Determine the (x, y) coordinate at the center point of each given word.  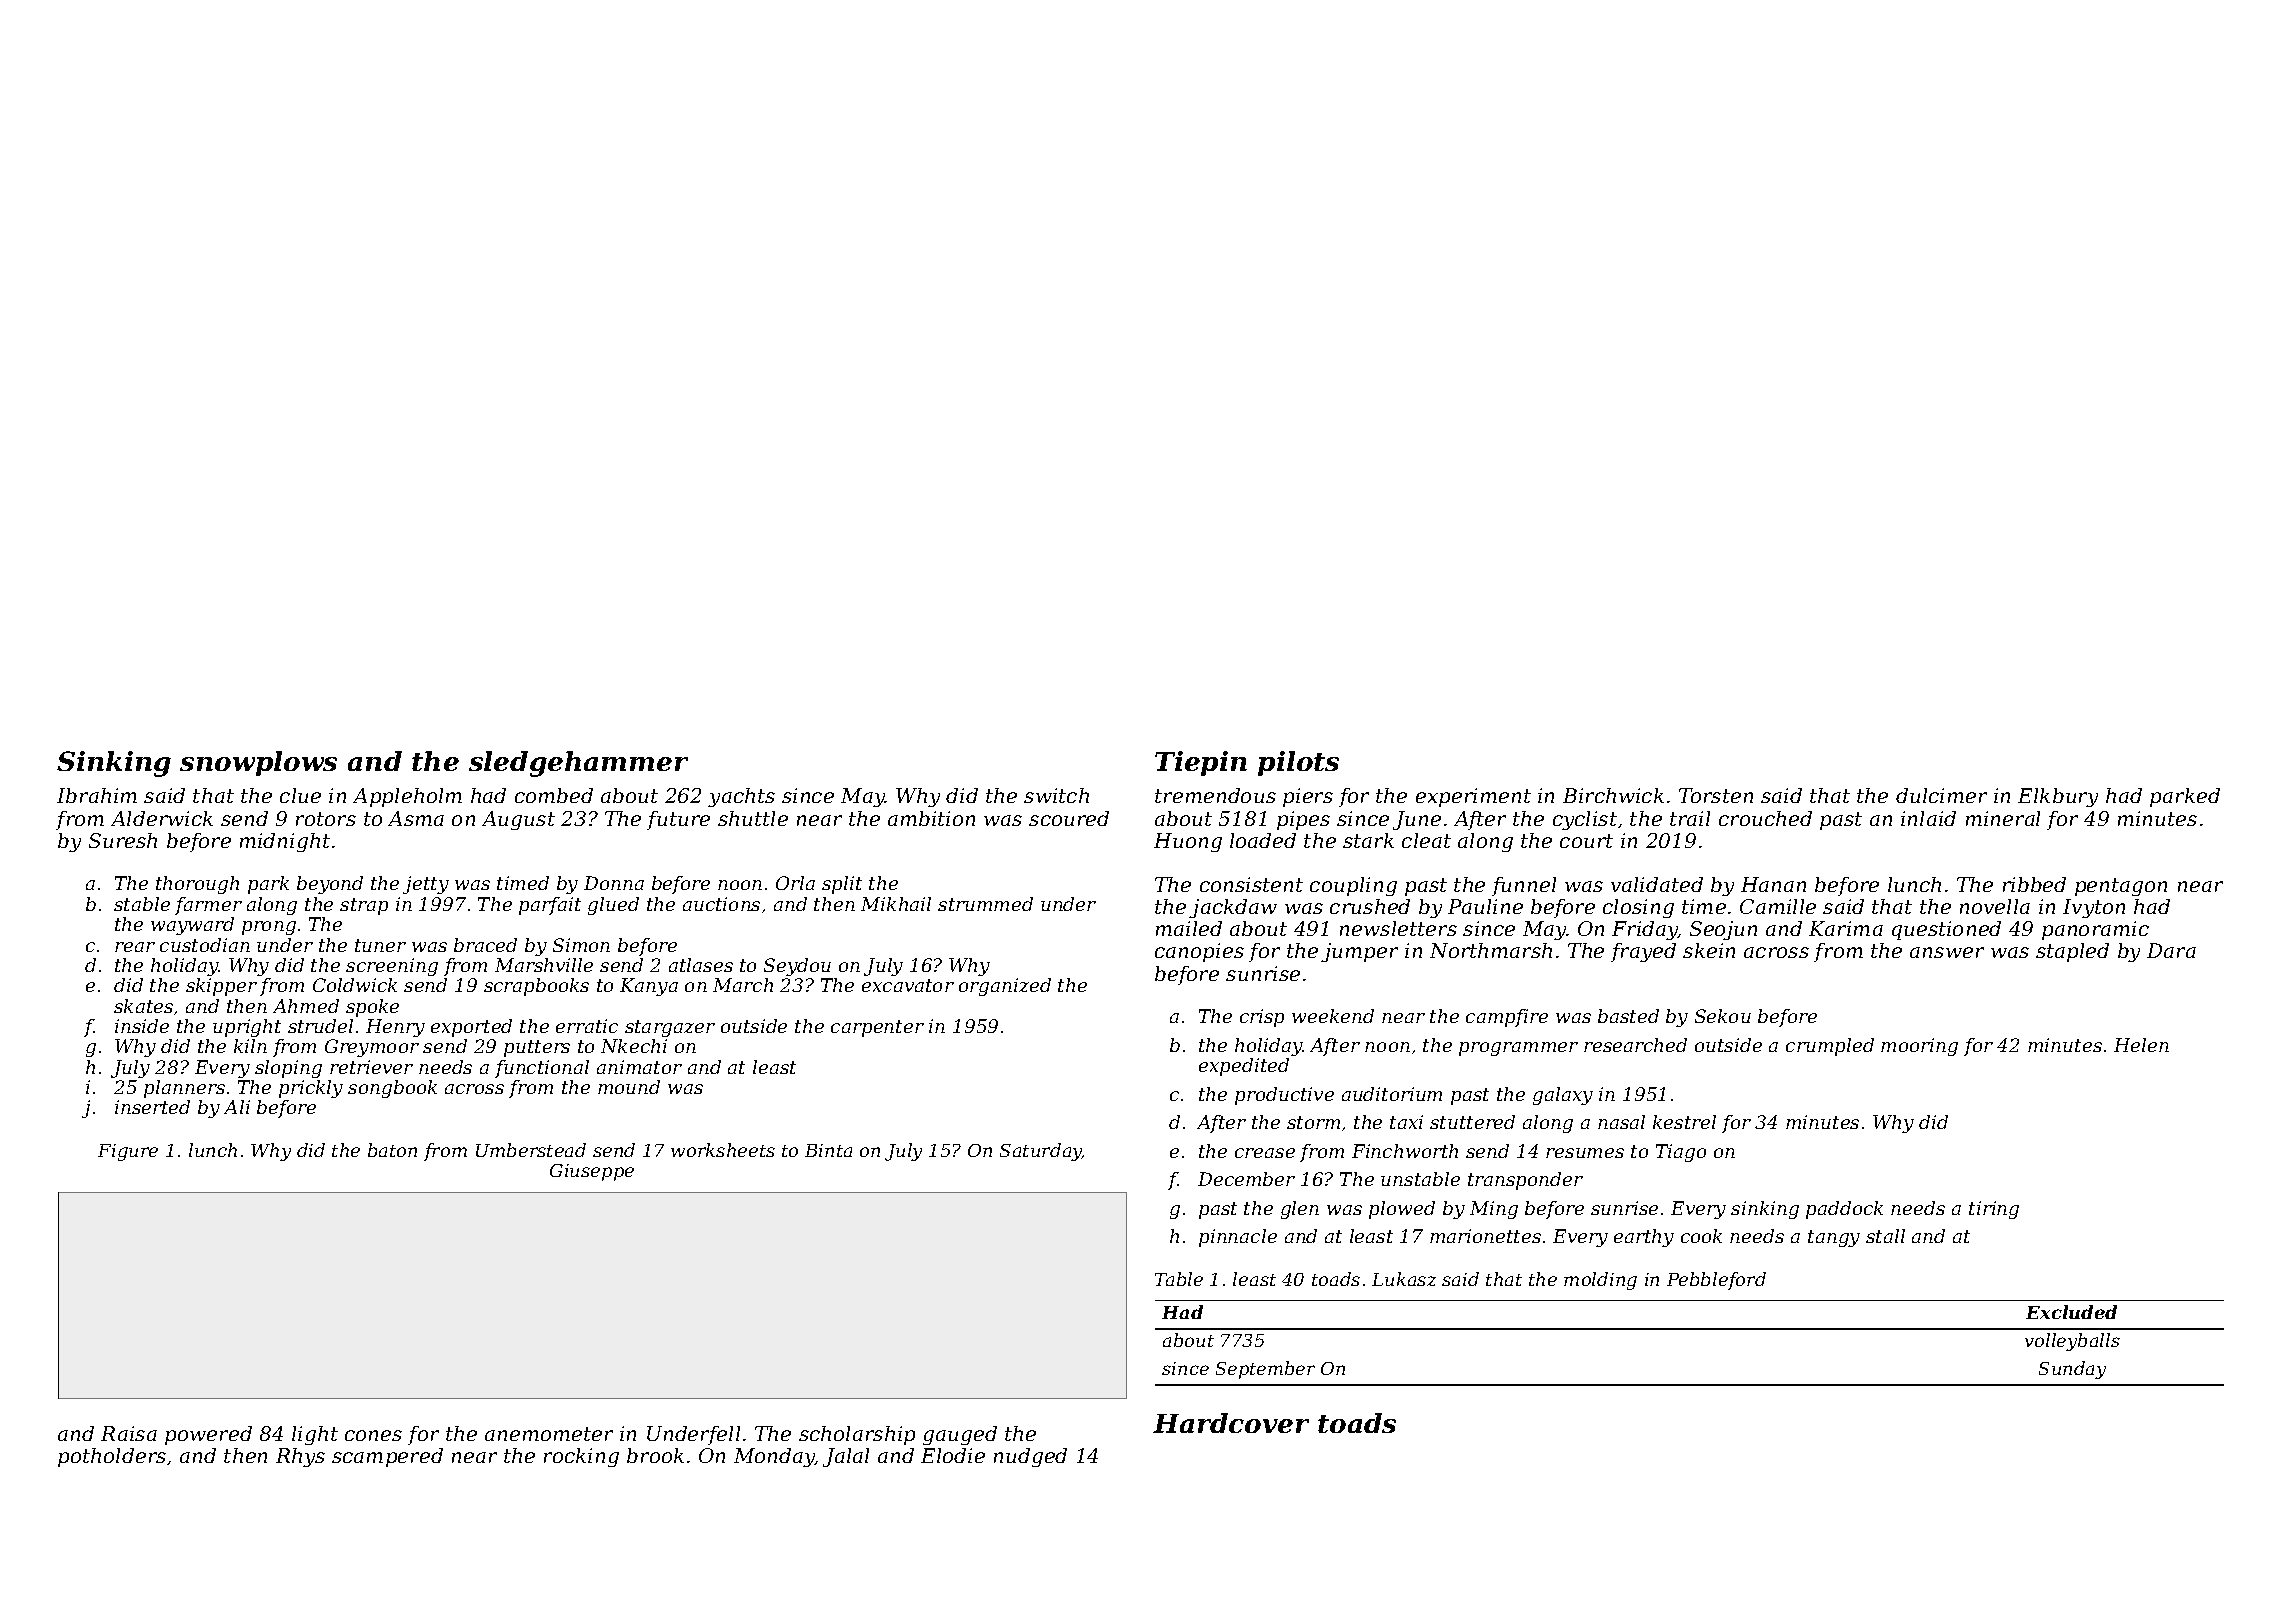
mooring (1919, 1047)
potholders (112, 1457)
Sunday (2072, 1370)
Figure (128, 1152)
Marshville (544, 965)
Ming (1494, 1210)
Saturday (1041, 1152)
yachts (741, 797)
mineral (2003, 818)
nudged (1030, 1457)
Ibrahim (97, 795)
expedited (1244, 1067)
